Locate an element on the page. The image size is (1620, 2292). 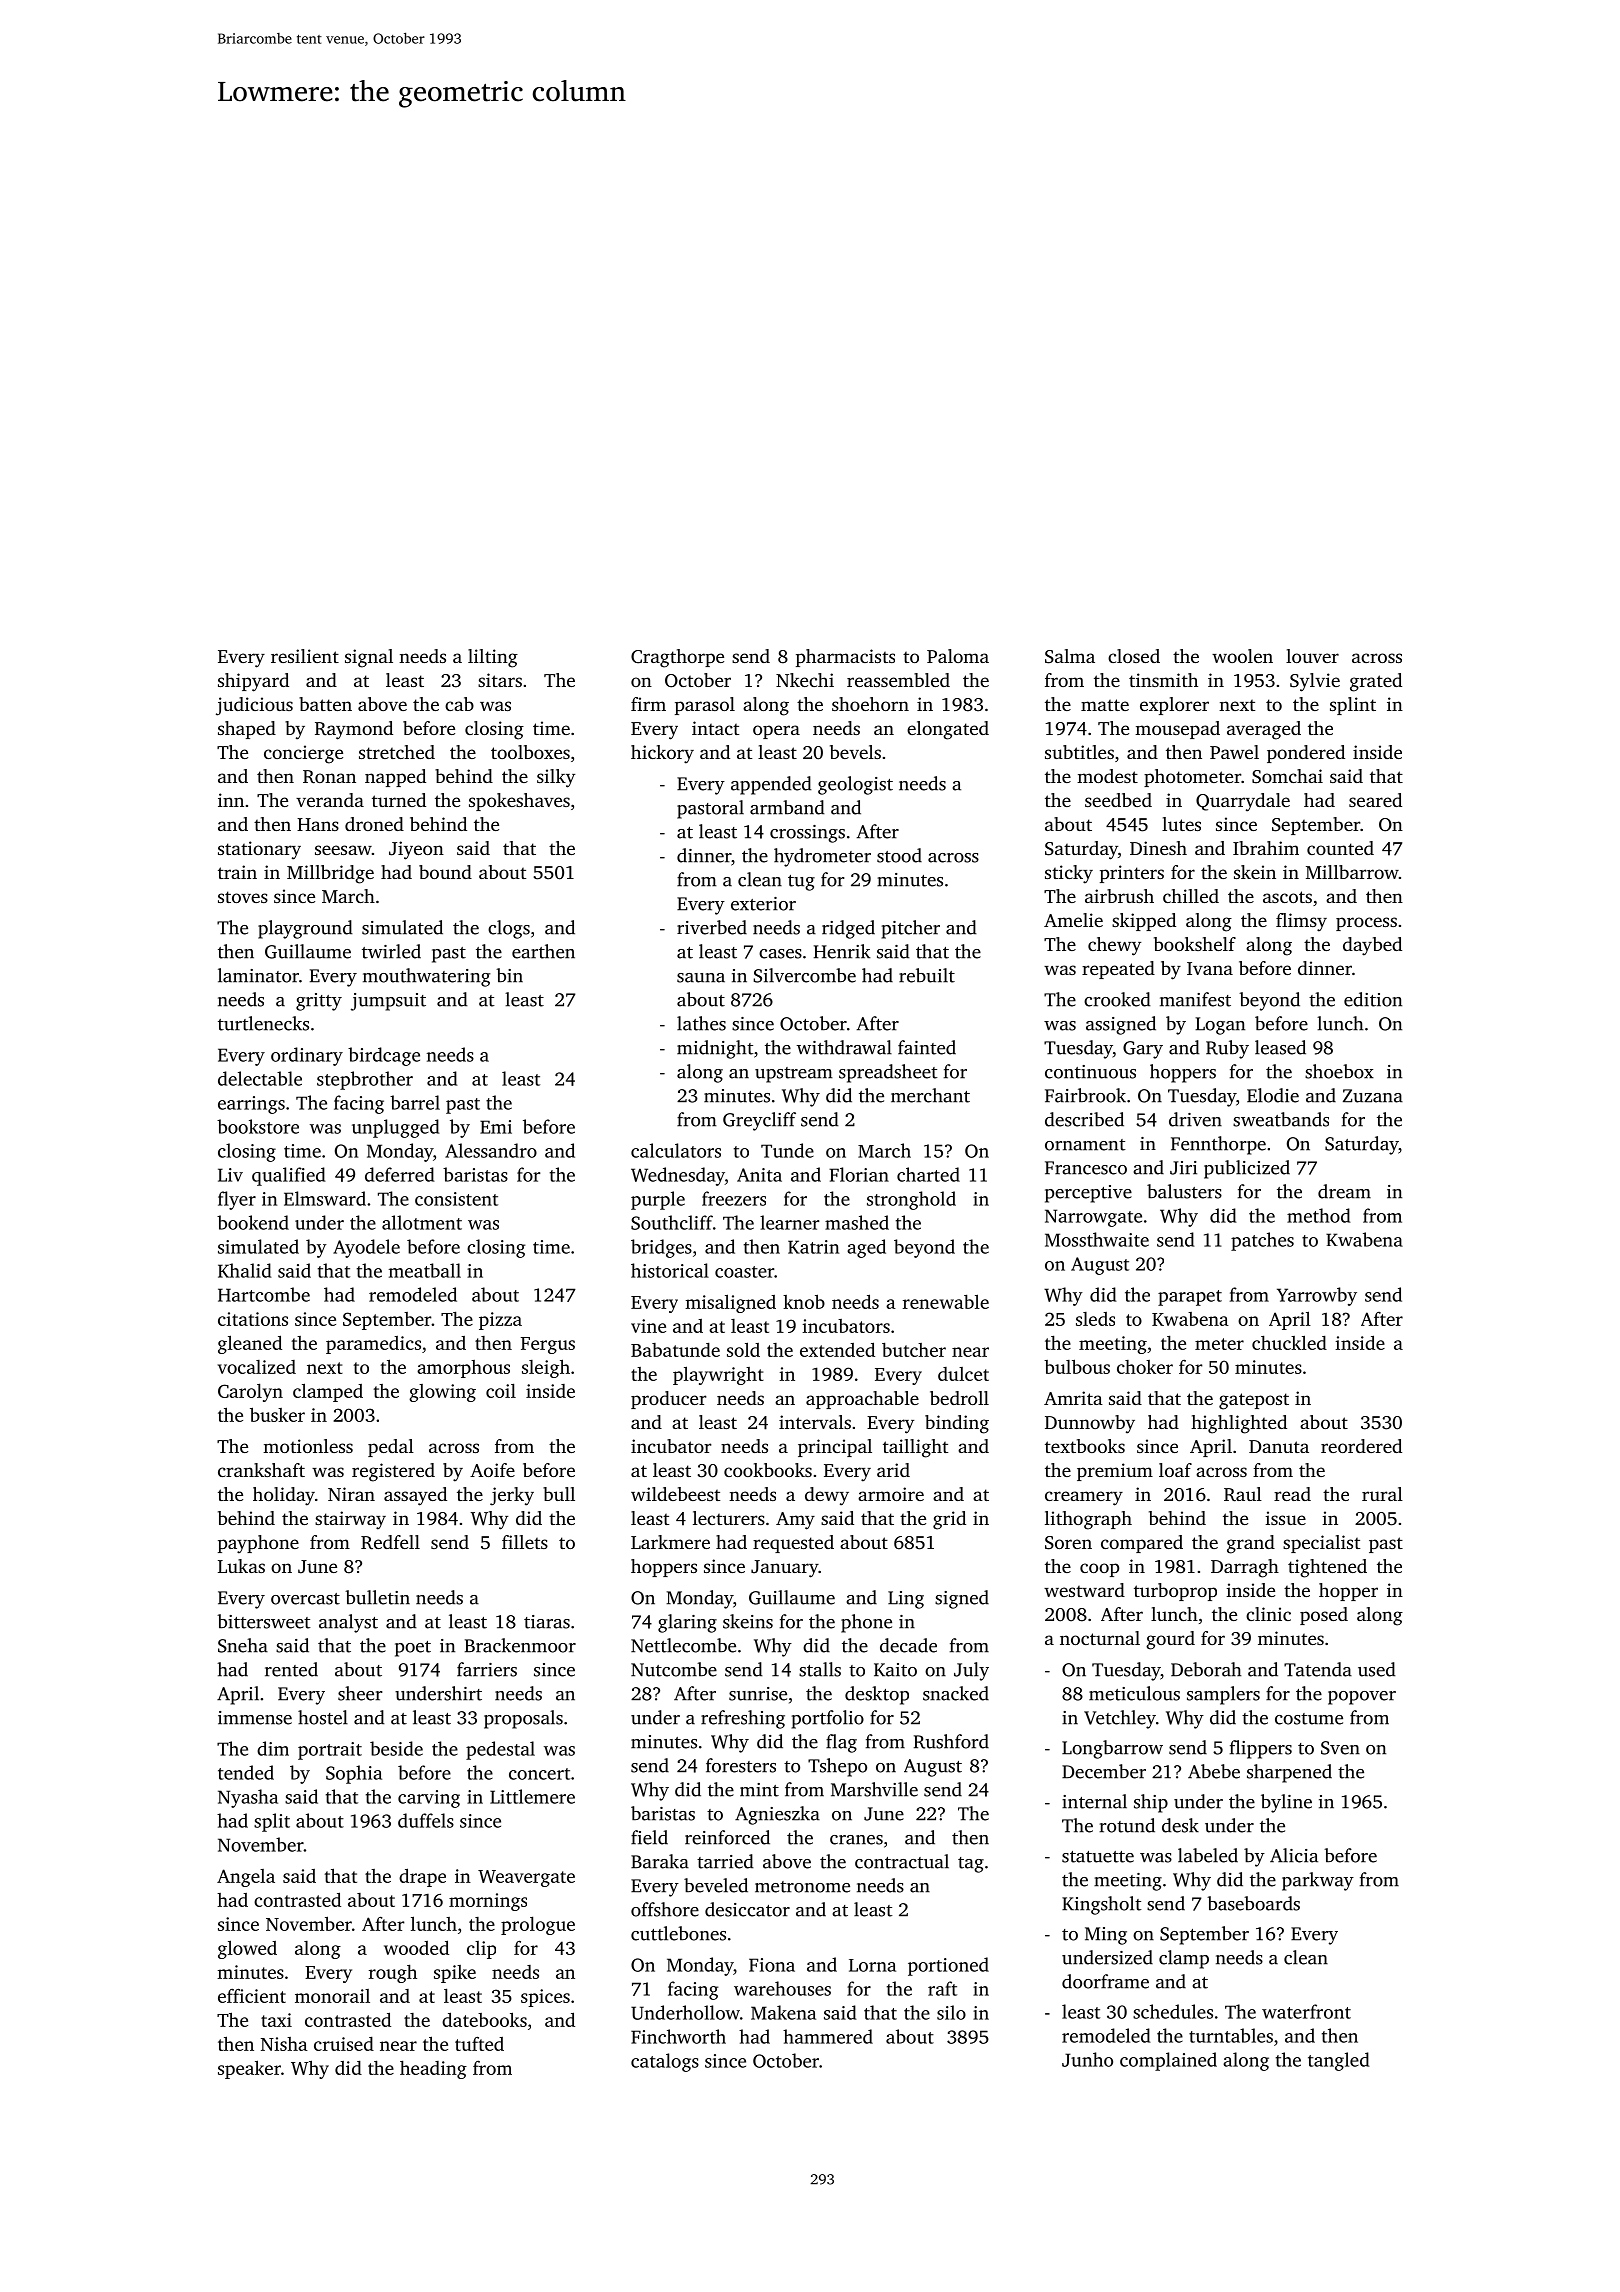
Paloma is located at coordinates (958, 656).
